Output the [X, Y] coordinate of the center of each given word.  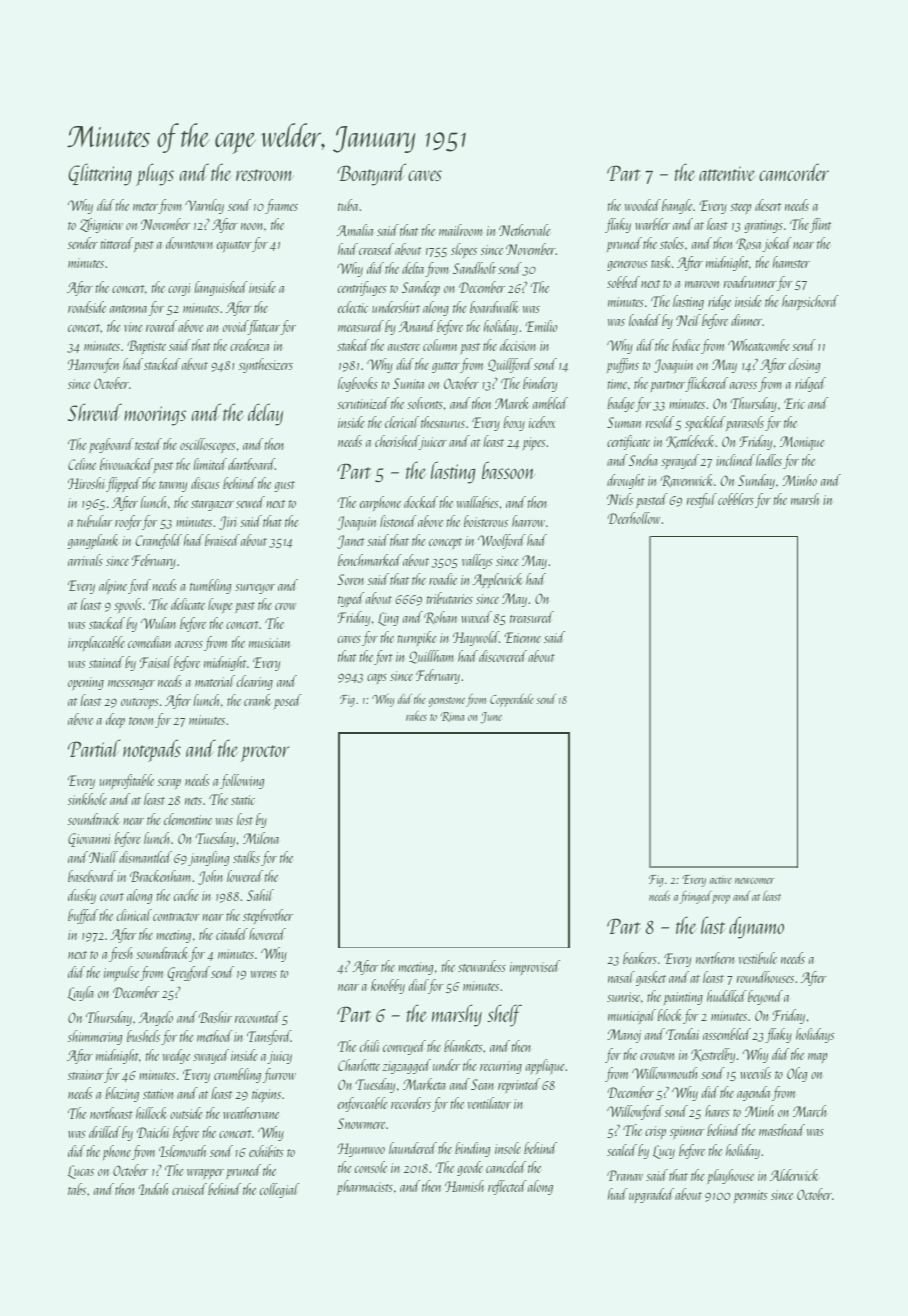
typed [351, 599]
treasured [532, 617]
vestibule [758, 958]
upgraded [651, 1195]
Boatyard [371, 174]
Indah [153, 1189]
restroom [265, 175]
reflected [507, 1187]
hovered [267, 934]
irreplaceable [96, 643]
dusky [82, 896]
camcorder [794, 172]
